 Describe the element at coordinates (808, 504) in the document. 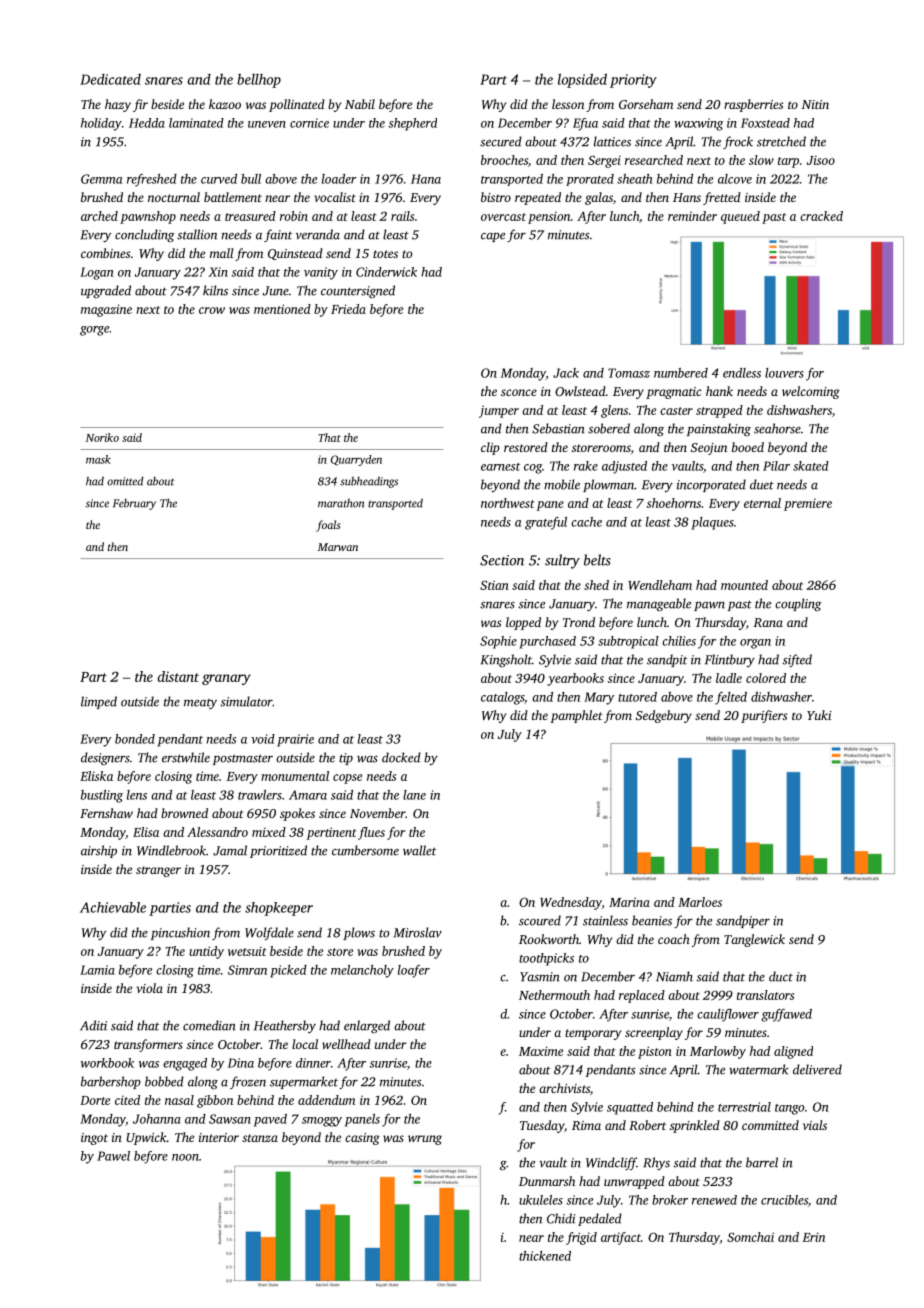

I see `premiere` at that location.
